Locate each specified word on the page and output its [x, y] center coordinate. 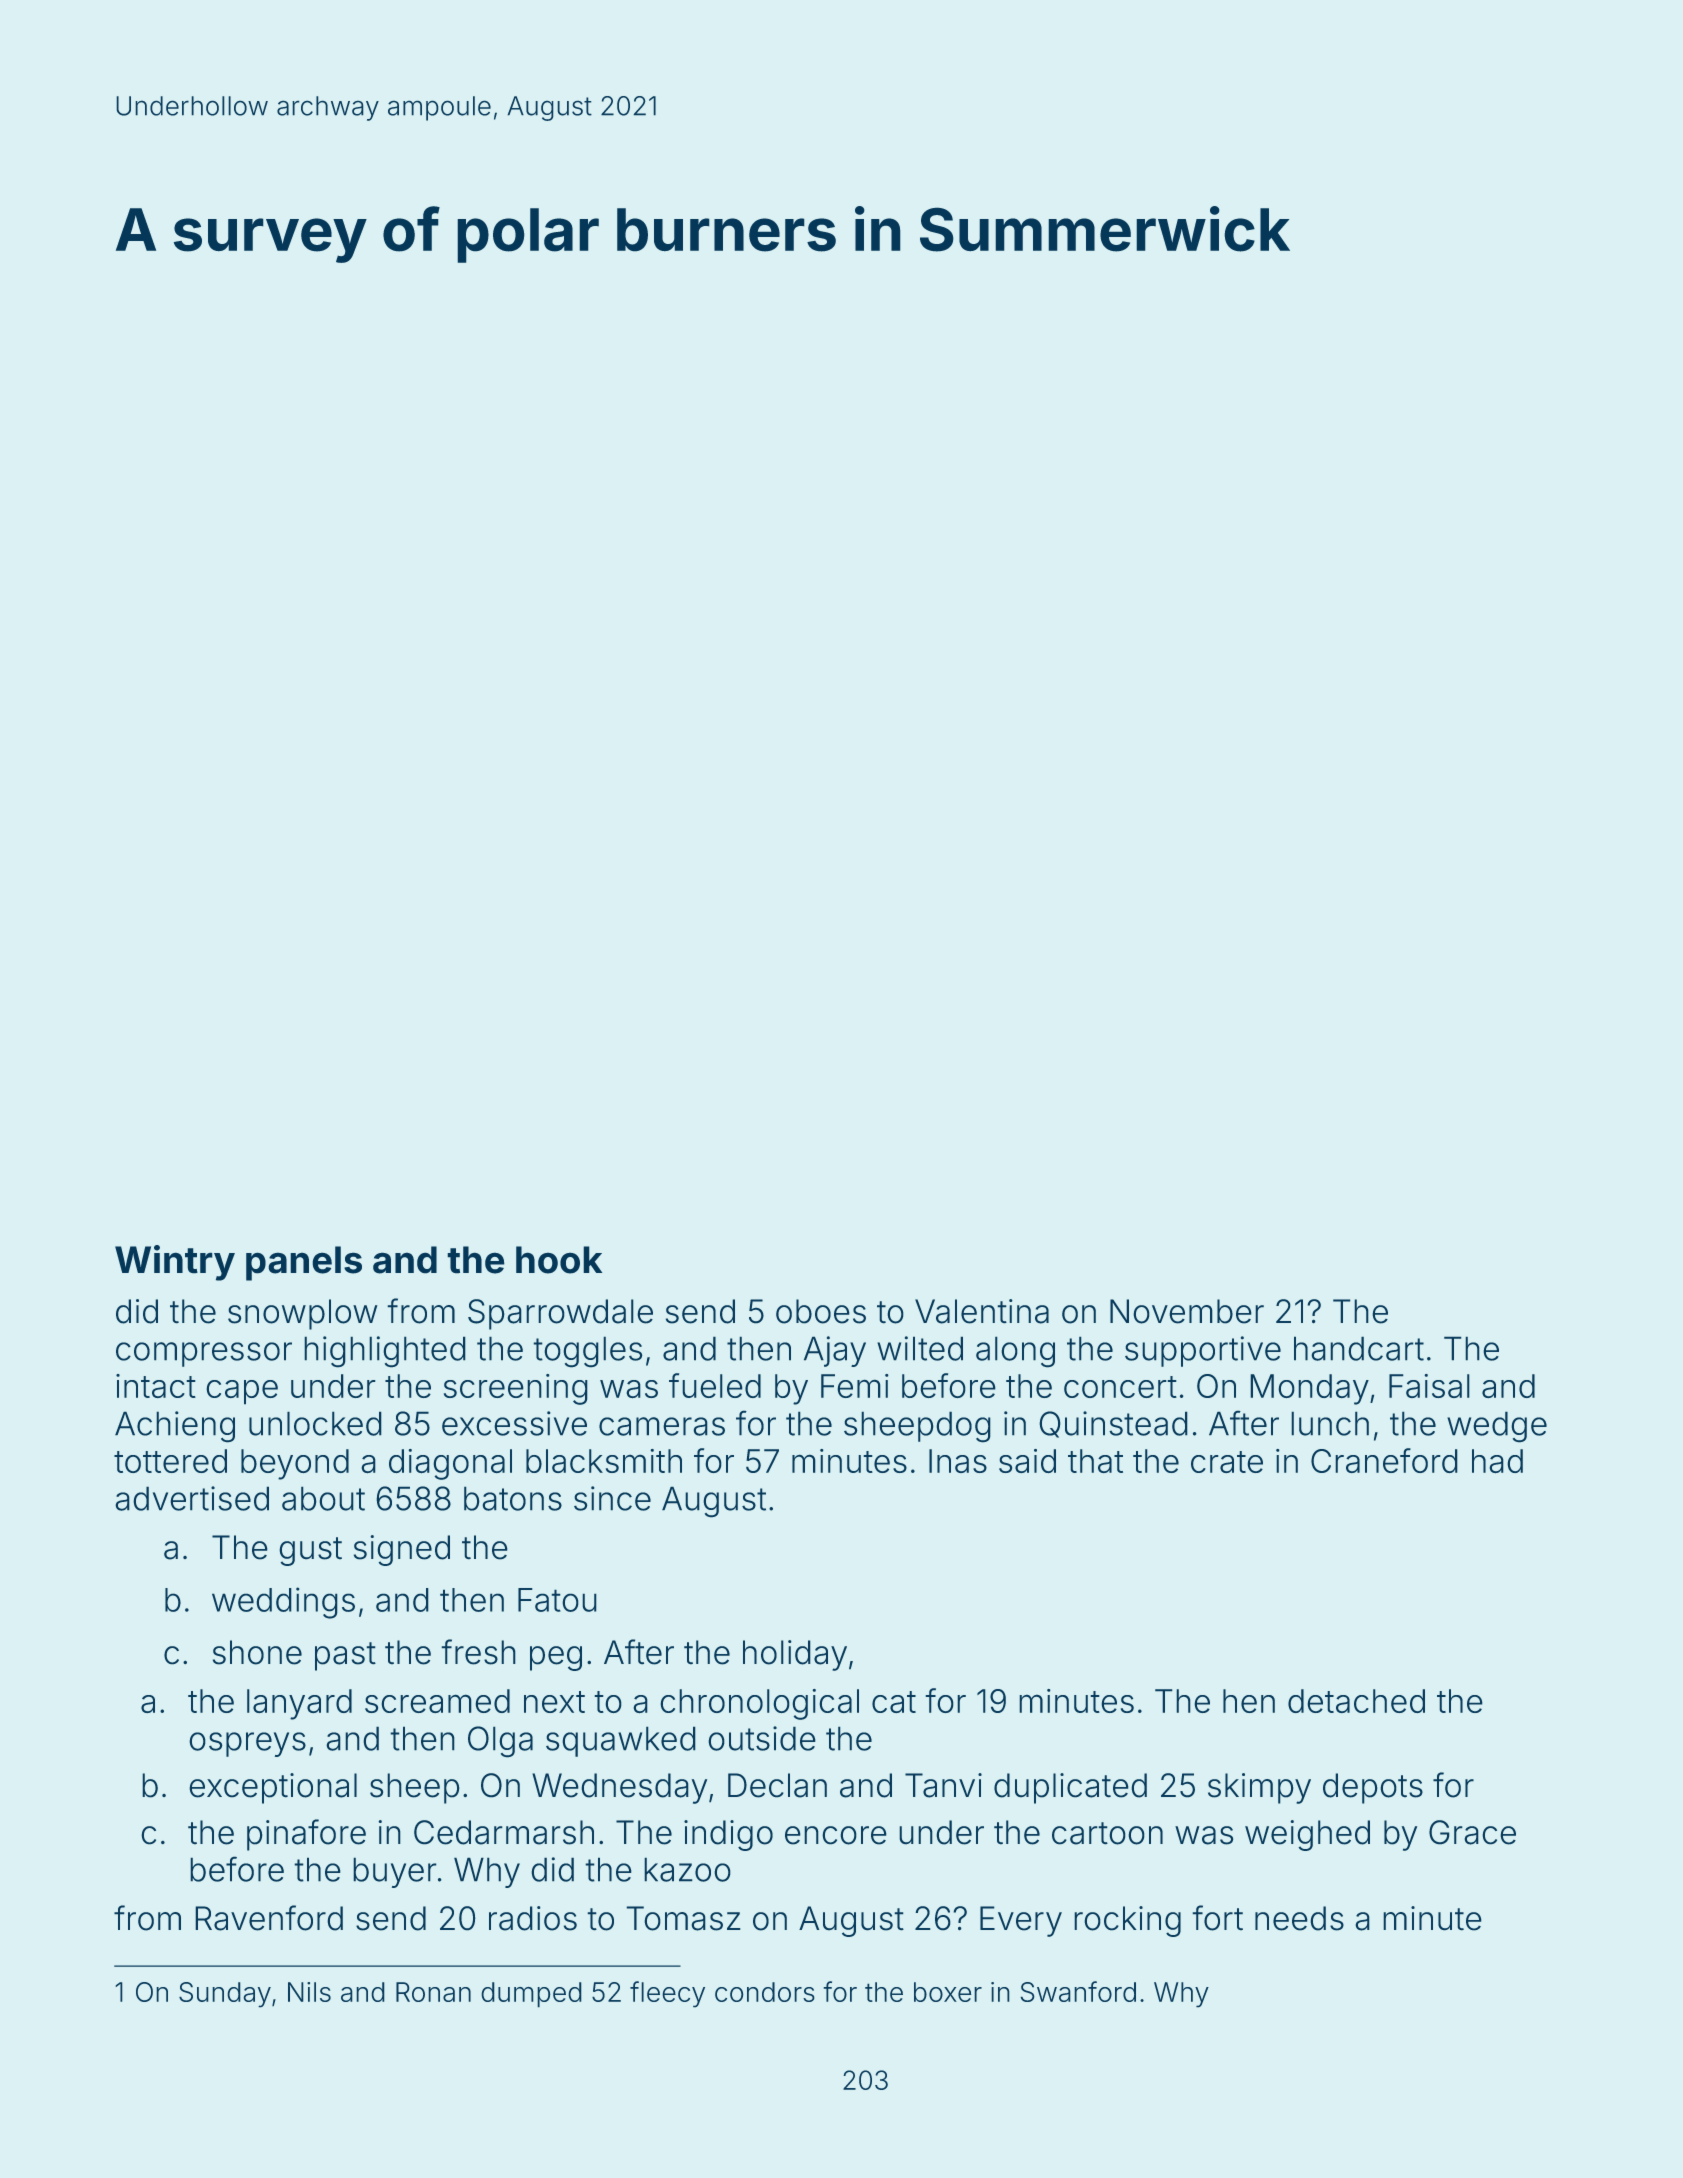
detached [1356, 1701]
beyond [295, 1464]
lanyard [299, 1704]
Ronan [433, 1992]
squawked [620, 1742]
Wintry [175, 1263]
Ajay [835, 1351]
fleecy [667, 1994]
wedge [1497, 1427]
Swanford [1078, 1991]
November [1187, 1311]
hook [559, 1260]
